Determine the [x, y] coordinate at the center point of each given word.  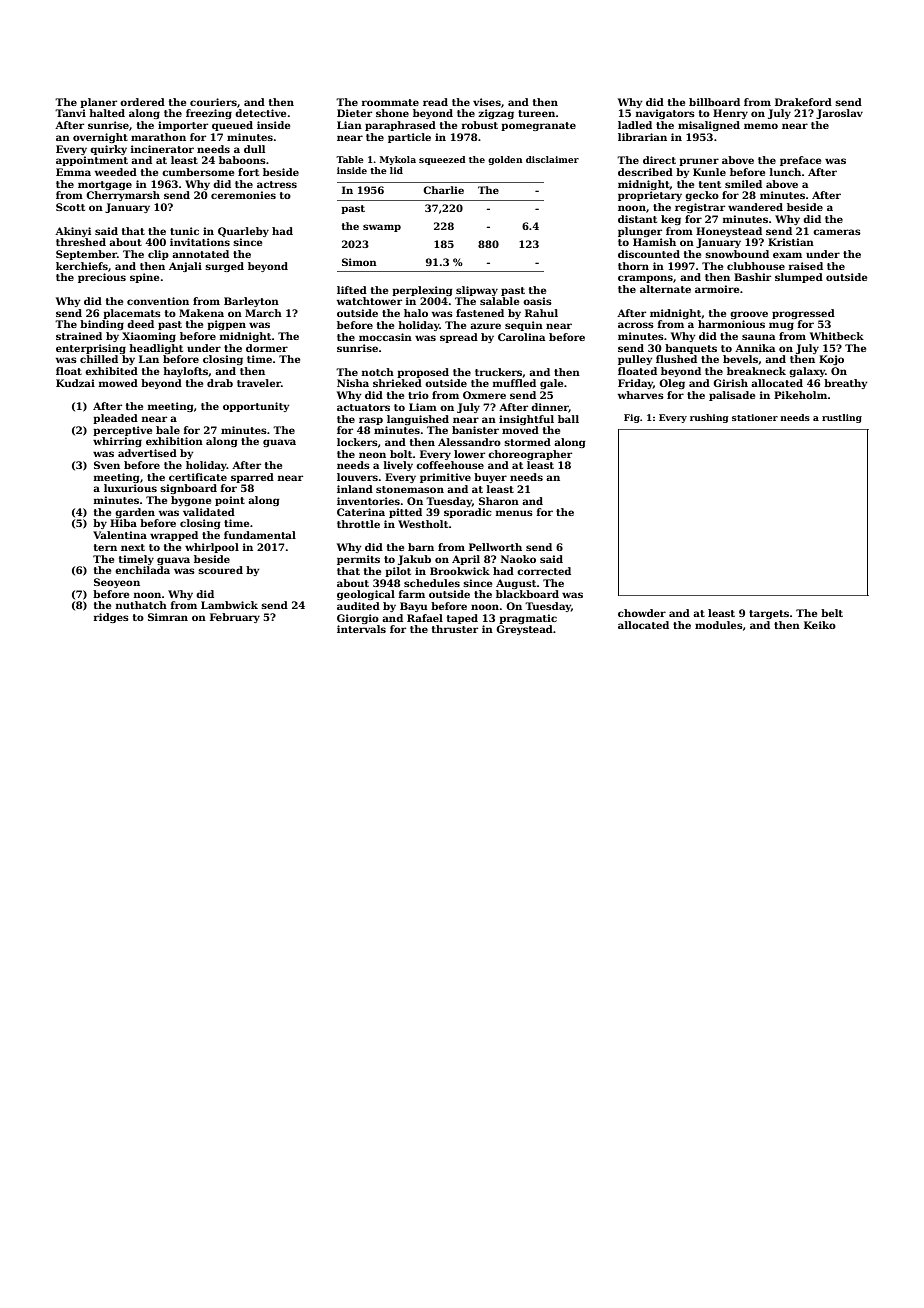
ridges [111, 618]
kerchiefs [82, 266]
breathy [845, 384]
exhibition [174, 441]
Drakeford [803, 102]
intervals [361, 629]
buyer [490, 478]
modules [719, 625]
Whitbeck [837, 336]
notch [378, 372]
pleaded [115, 419]
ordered [142, 102]
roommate [390, 102]
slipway [477, 291]
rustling [842, 418]
